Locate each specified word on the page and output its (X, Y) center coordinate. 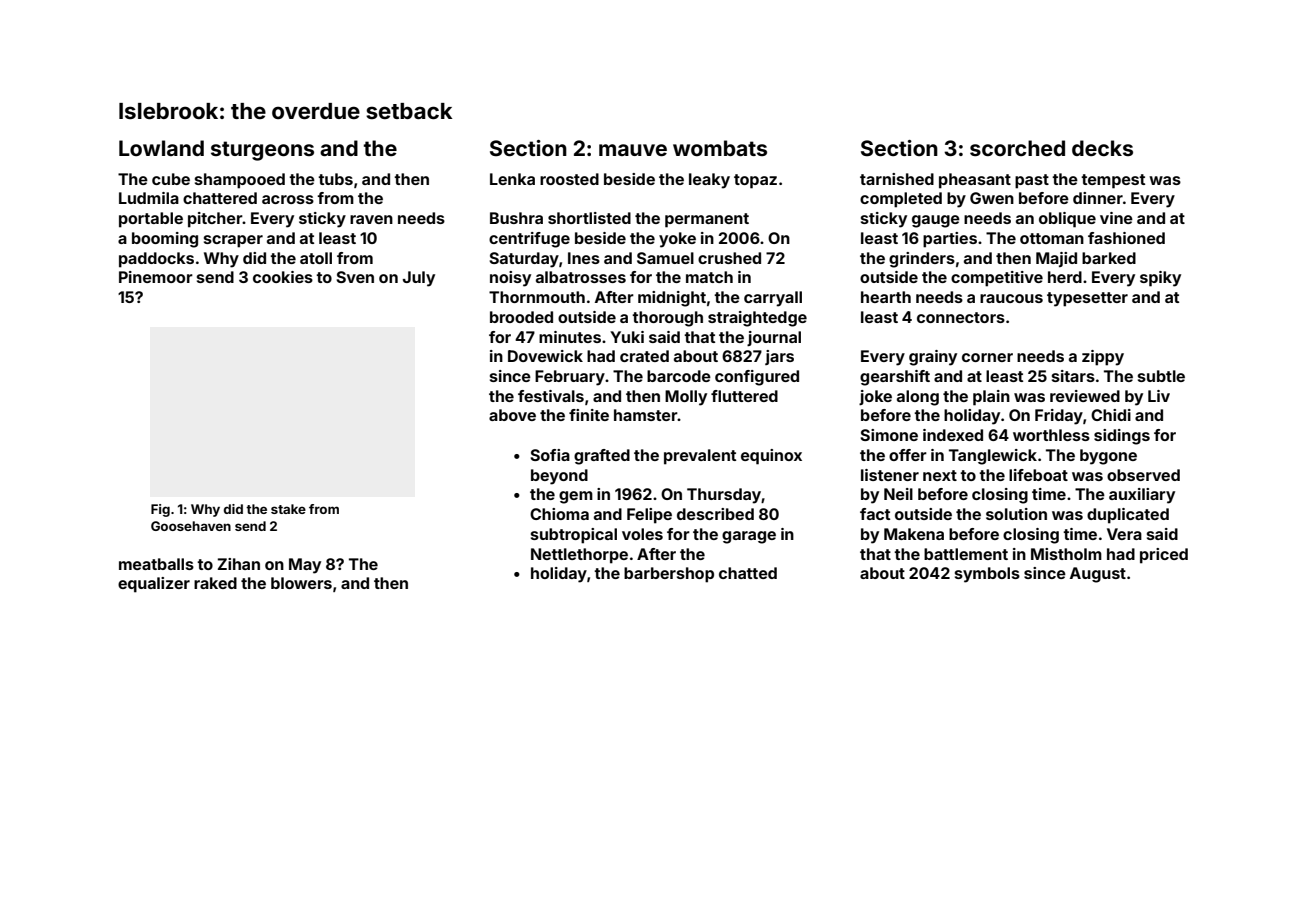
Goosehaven (191, 526)
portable (151, 220)
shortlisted (589, 218)
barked (1109, 258)
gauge (936, 221)
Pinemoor (156, 277)
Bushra (516, 218)
